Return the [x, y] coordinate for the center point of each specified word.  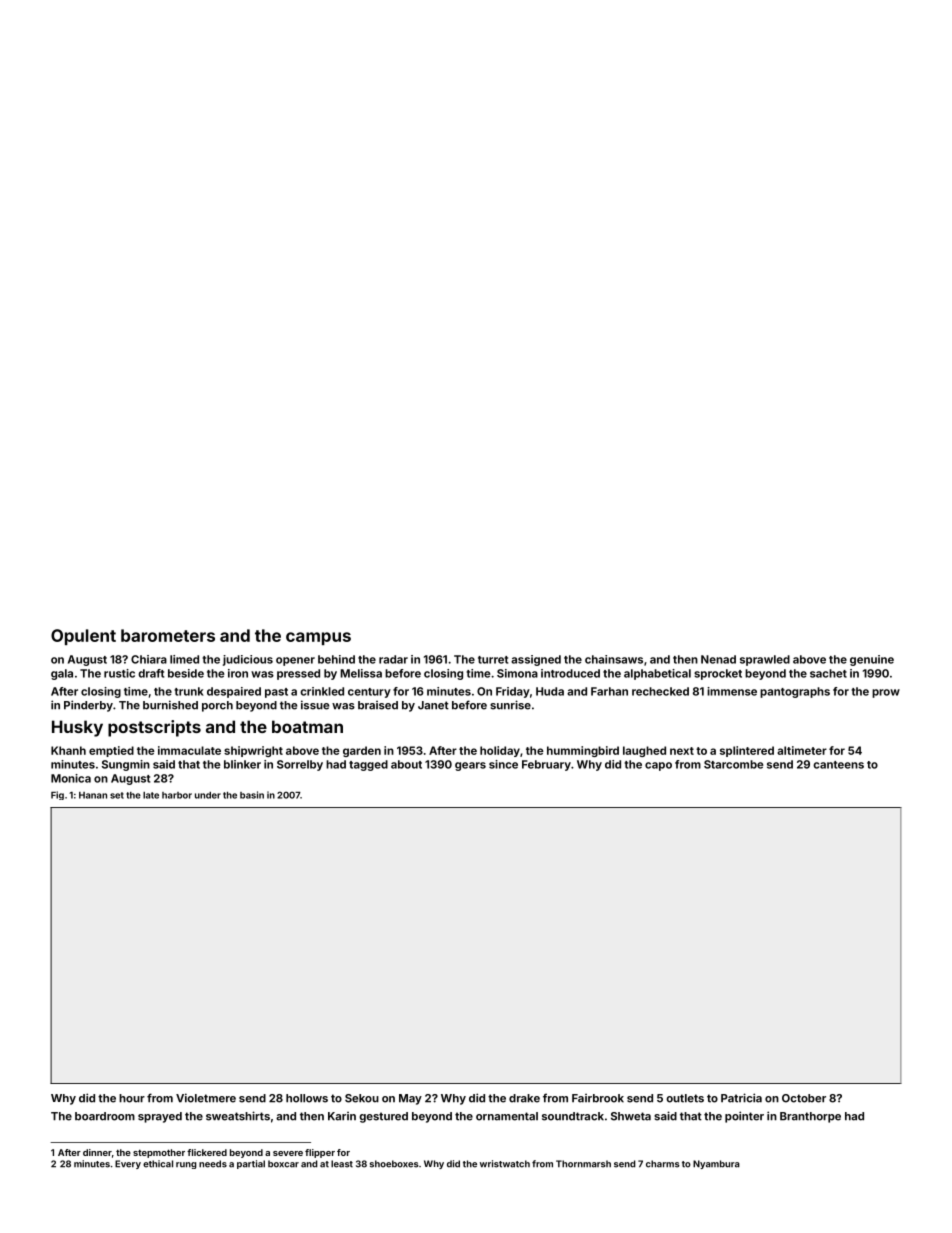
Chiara [149, 659]
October [804, 1098]
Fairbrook [598, 1098]
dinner [97, 1152]
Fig [57, 795]
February [546, 765]
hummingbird [583, 751]
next [682, 751]
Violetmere [206, 1098]
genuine [872, 660]
